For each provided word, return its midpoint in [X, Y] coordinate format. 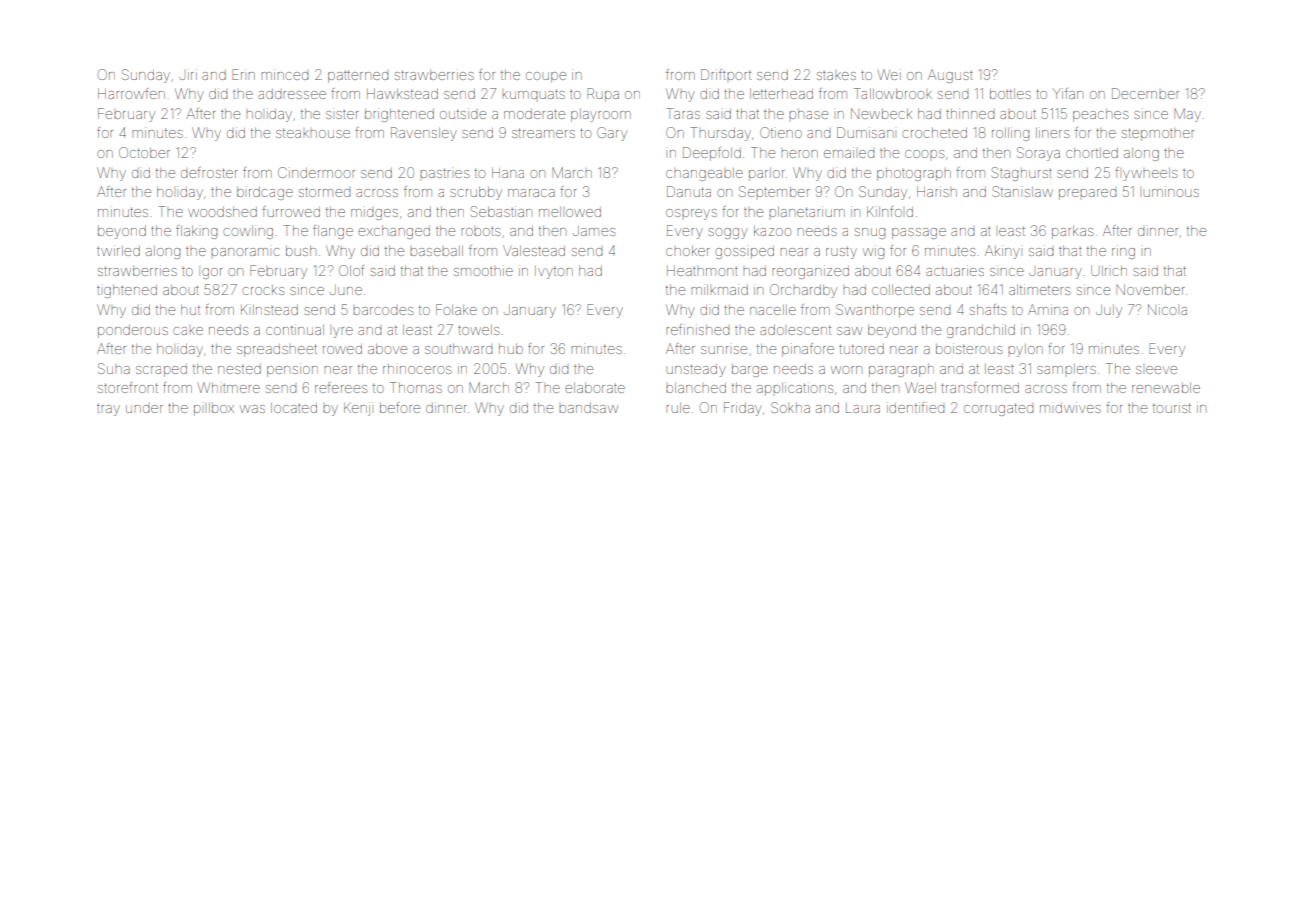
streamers [543, 133]
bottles [1010, 94]
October [144, 152]
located [294, 408]
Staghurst [1022, 174]
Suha [114, 368]
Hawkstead [402, 94]
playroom [601, 115]
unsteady [696, 370]
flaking [196, 232]
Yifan [1068, 93]
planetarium [807, 211]
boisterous [969, 348]
